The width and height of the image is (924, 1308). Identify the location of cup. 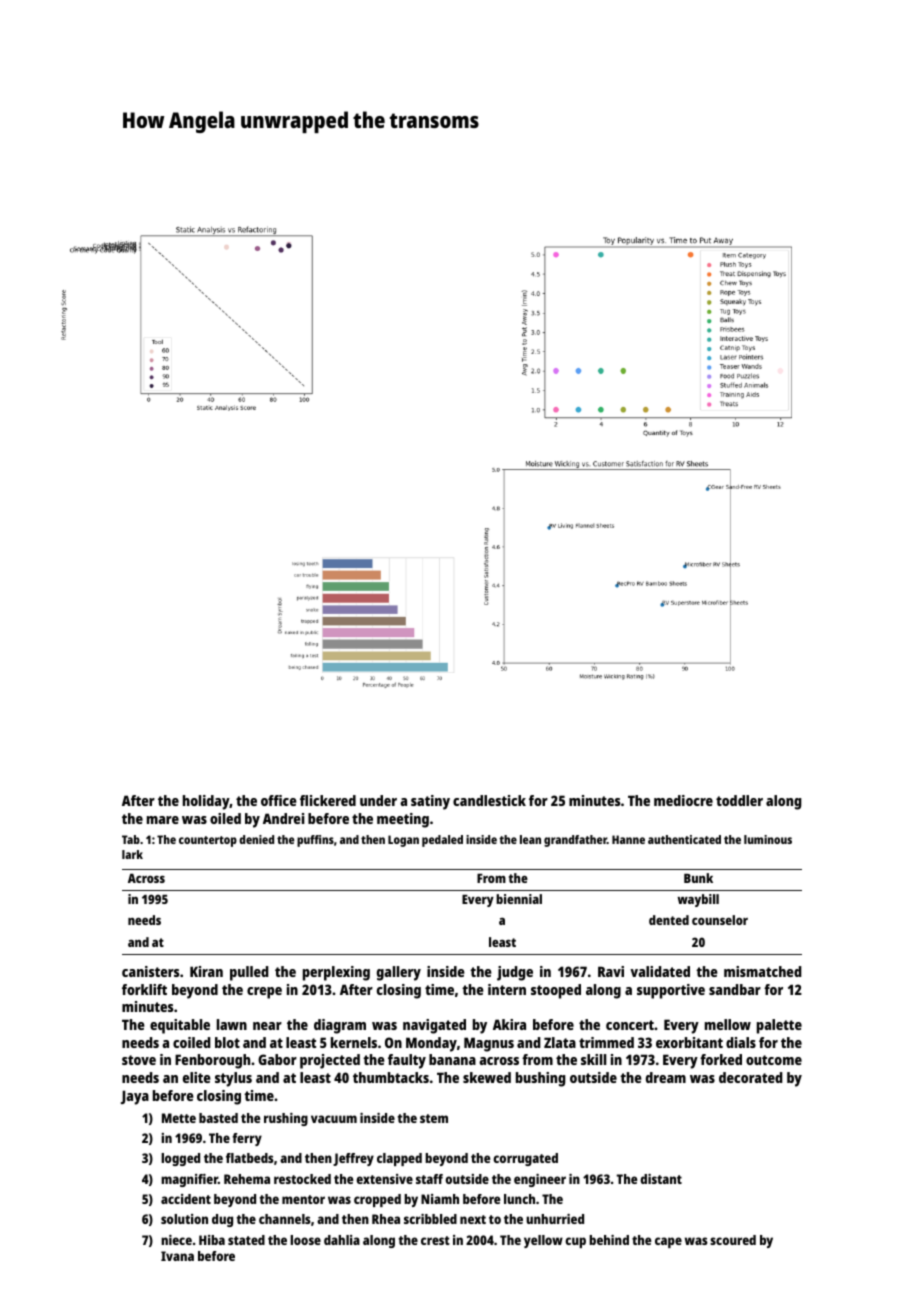
(575, 1242).
